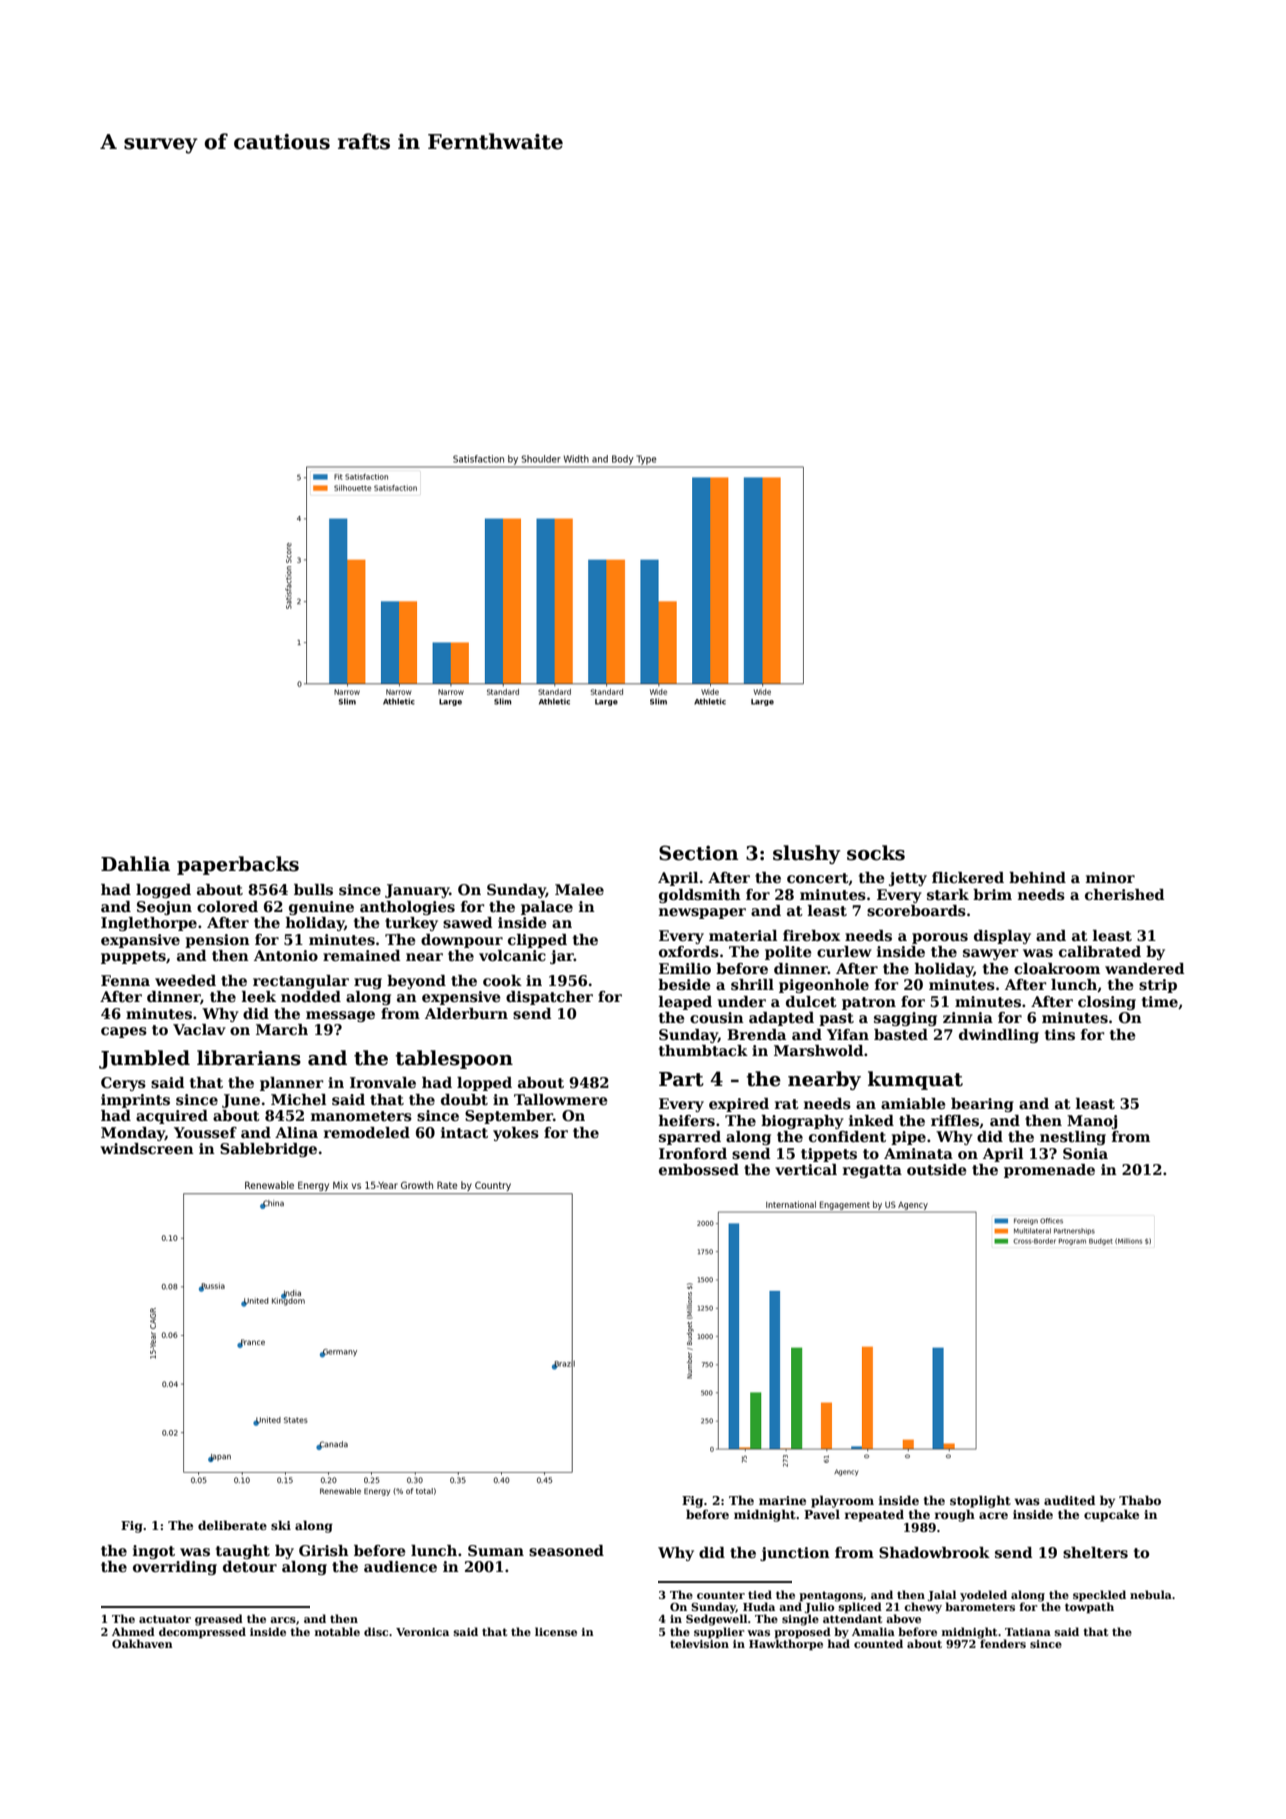 Image resolution: width=1286 pixels, height=1819 pixels. Describe the element at coordinates (268, 1150) in the screenshot. I see `Sablebridge` at that location.
